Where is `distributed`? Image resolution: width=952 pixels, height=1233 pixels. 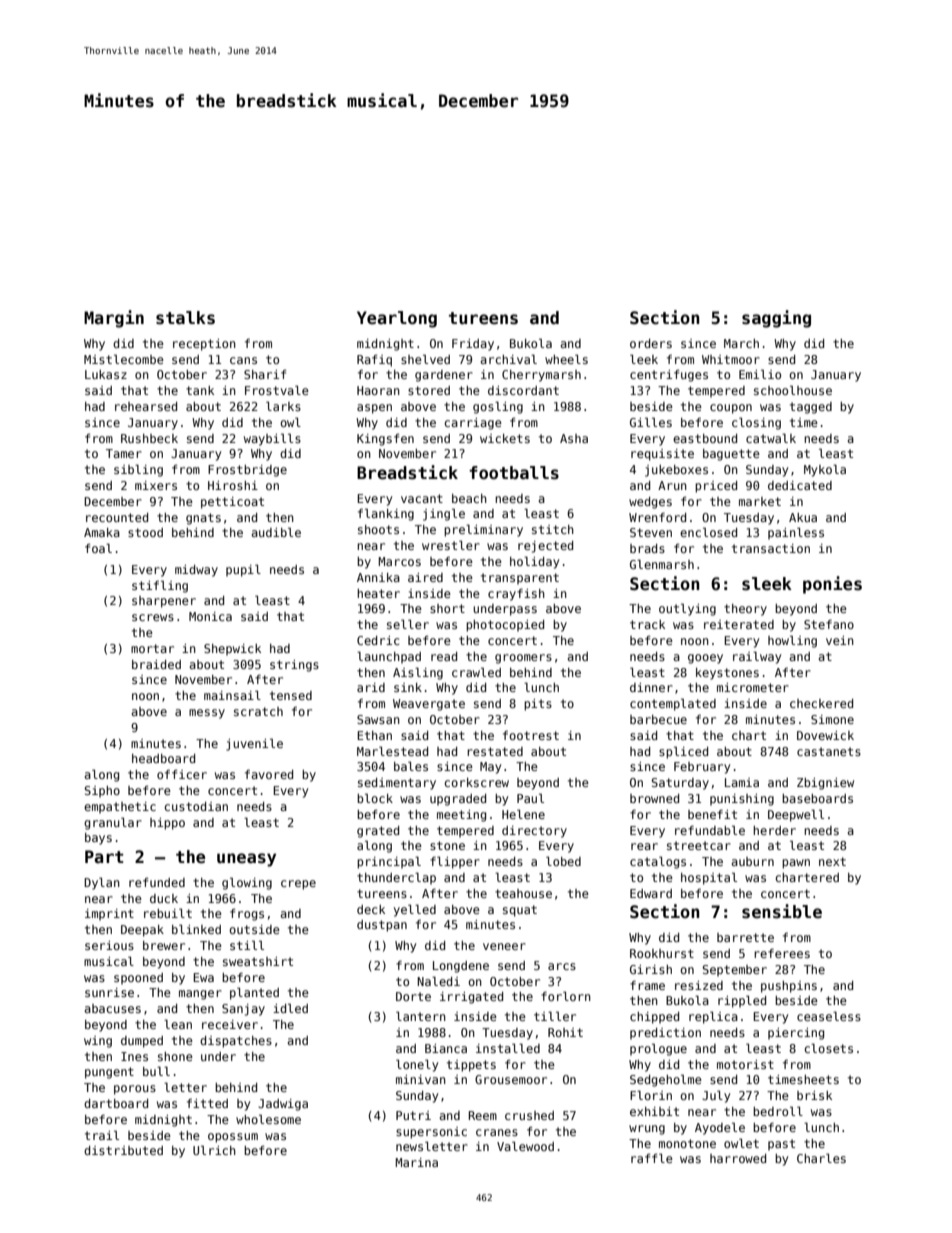
distributed is located at coordinates (123, 1150).
